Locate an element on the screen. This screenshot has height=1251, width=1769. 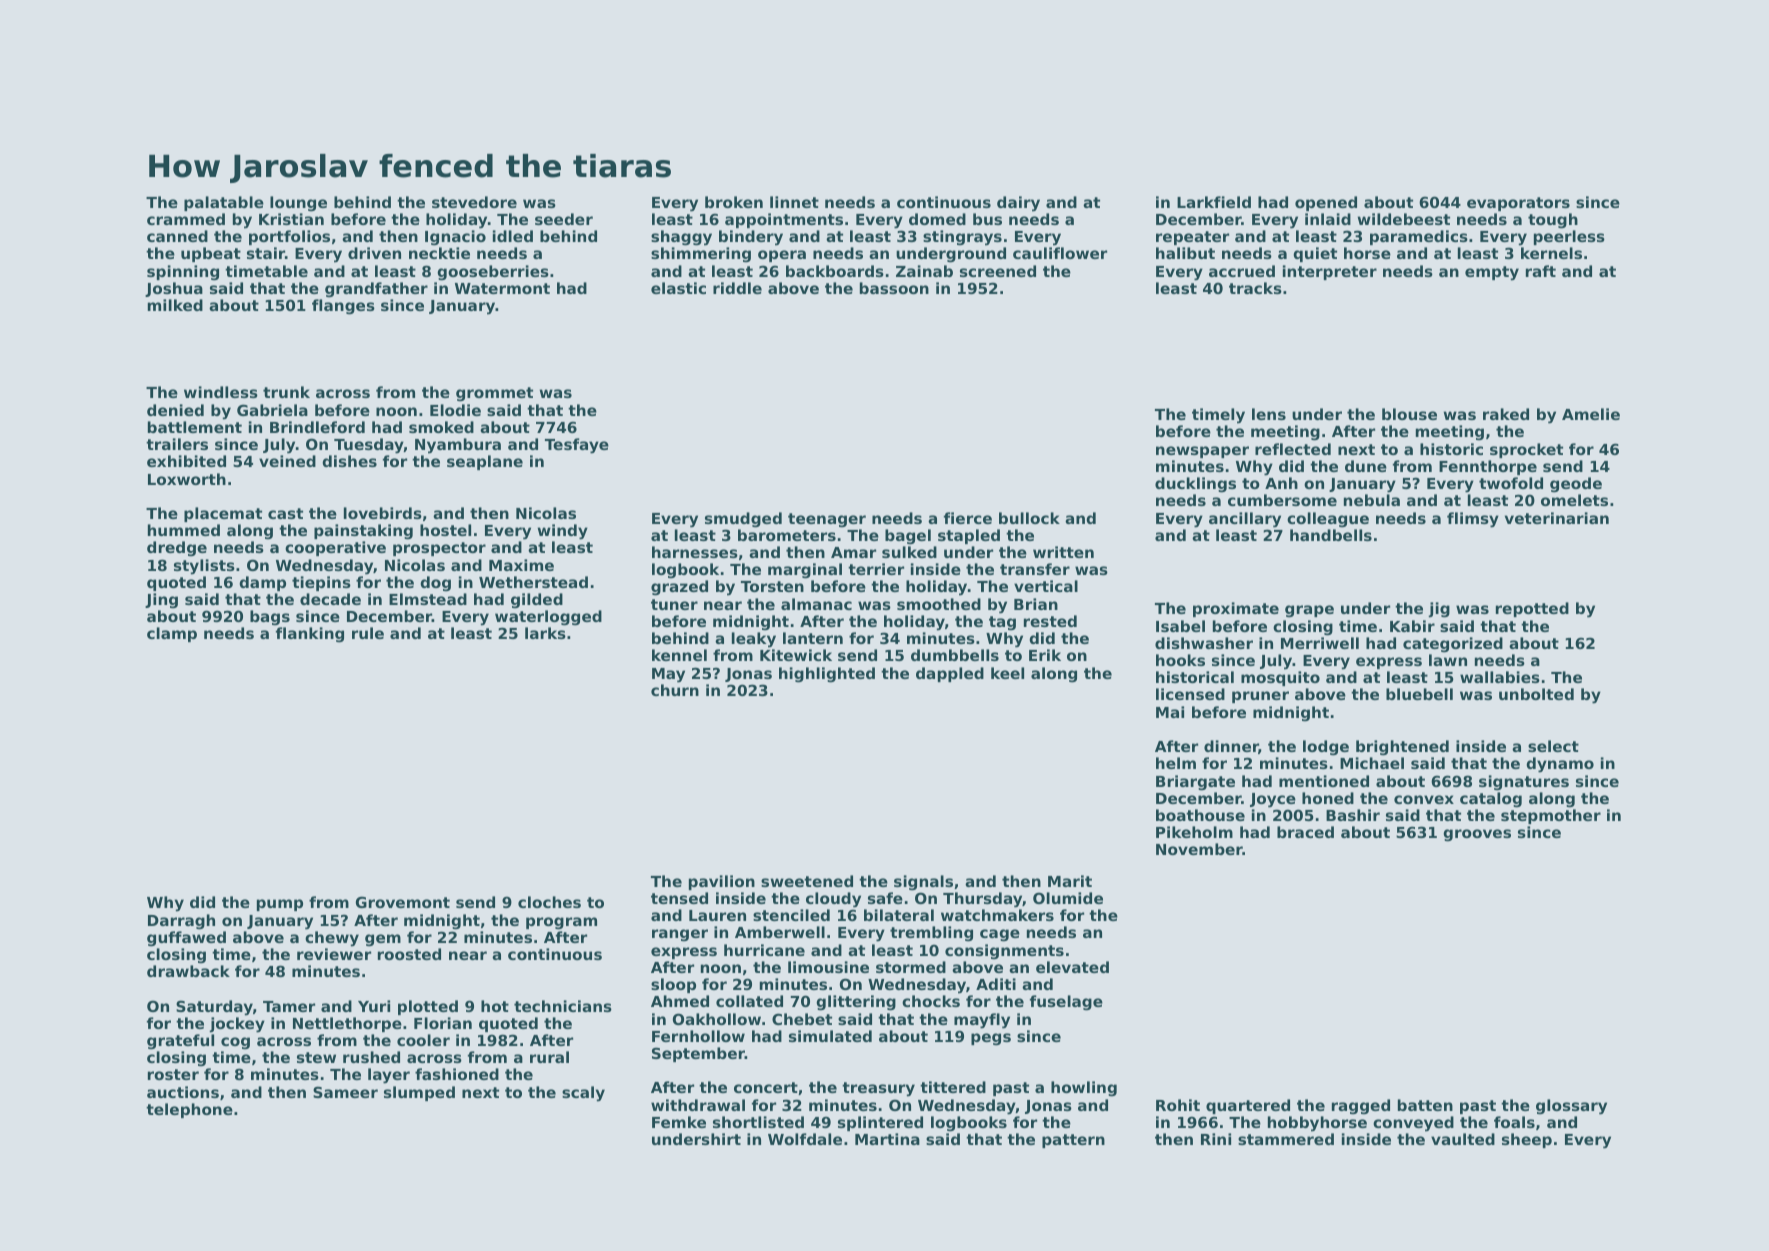
Tesfaye is located at coordinates (577, 446).
